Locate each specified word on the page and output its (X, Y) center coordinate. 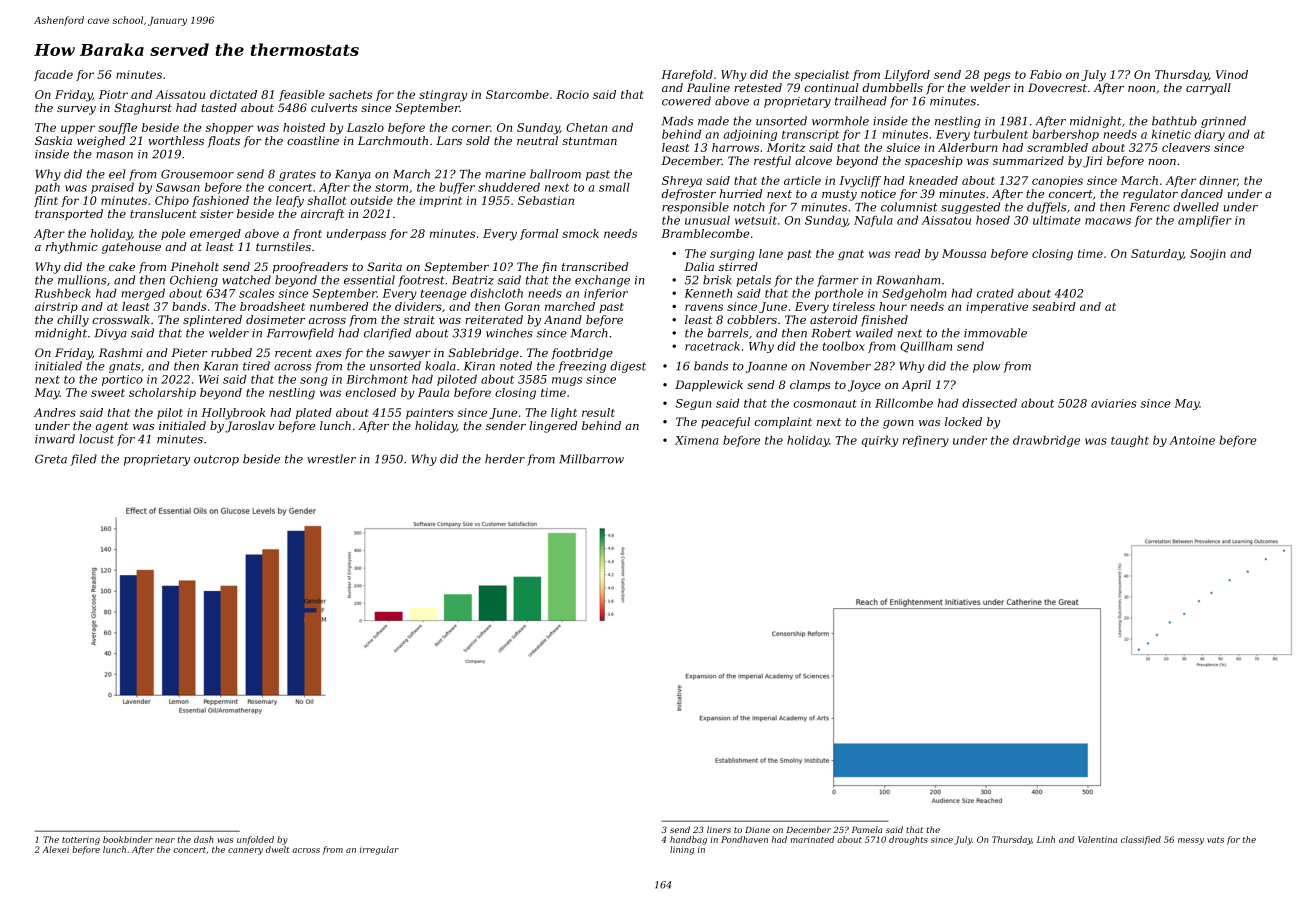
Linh (1046, 839)
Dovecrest (1057, 87)
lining (682, 850)
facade (53, 75)
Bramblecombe (705, 233)
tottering (81, 840)
